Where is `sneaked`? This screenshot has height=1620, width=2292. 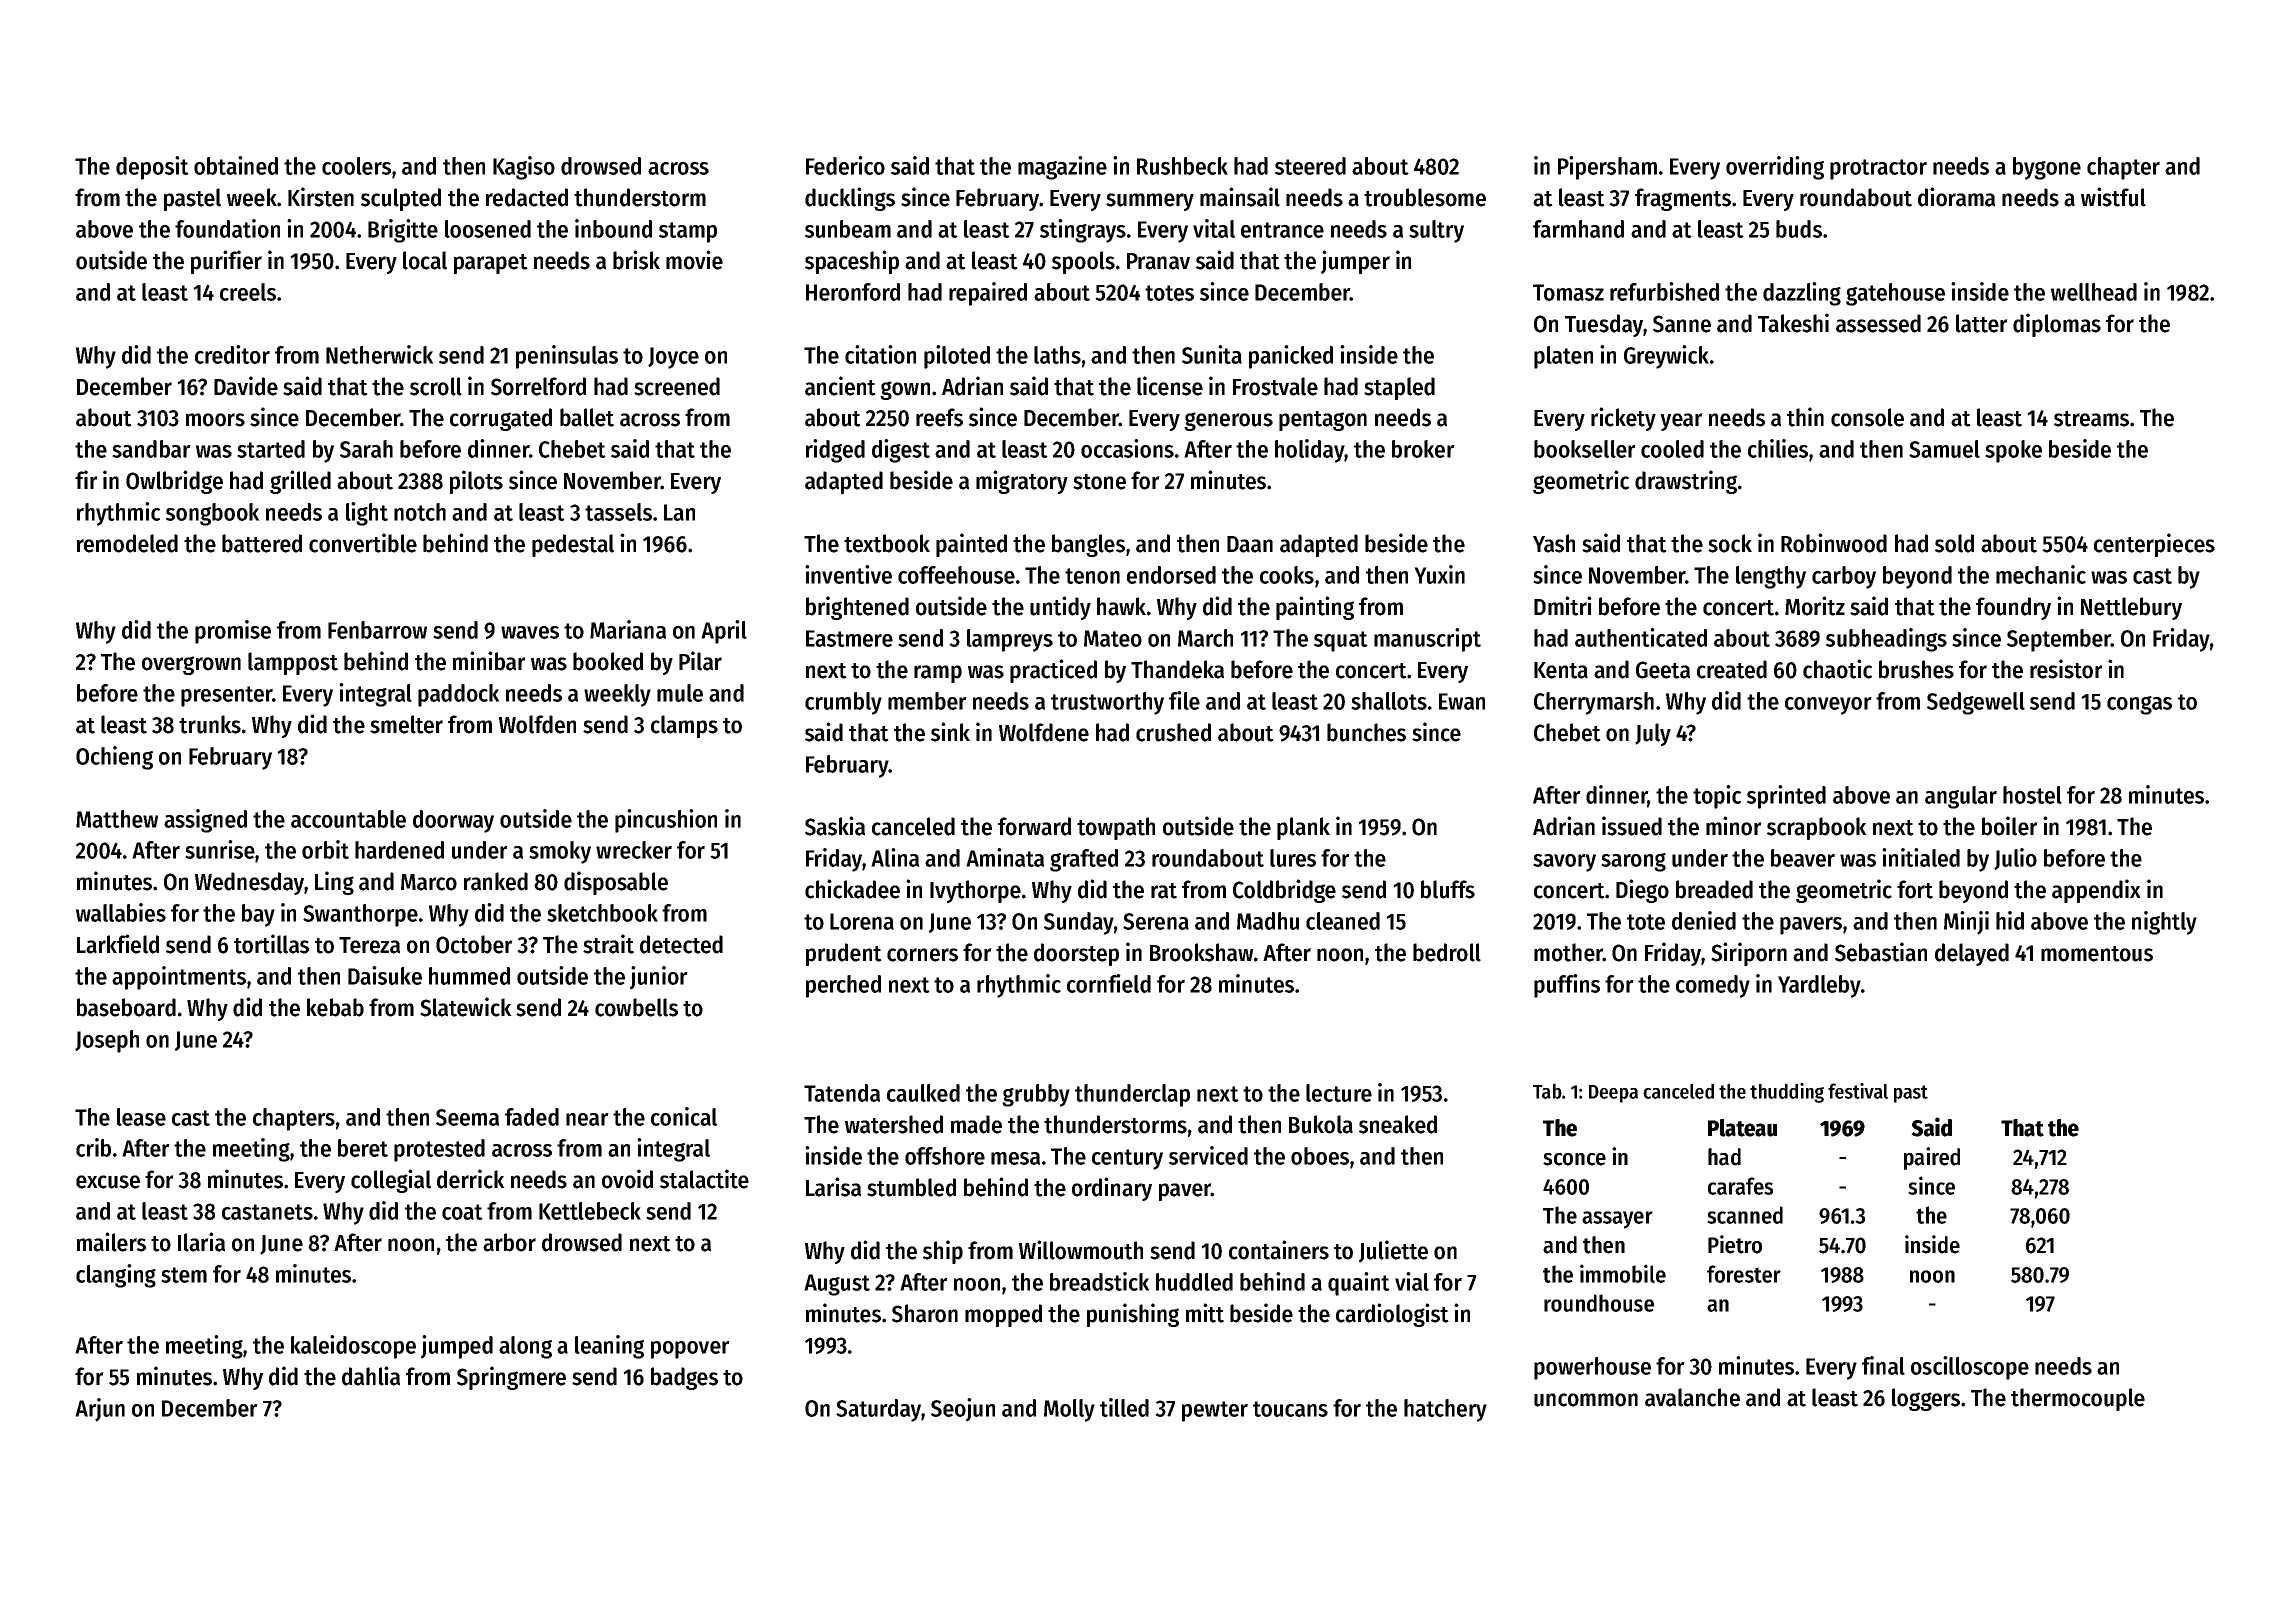
sneaked is located at coordinates (1398, 1124).
